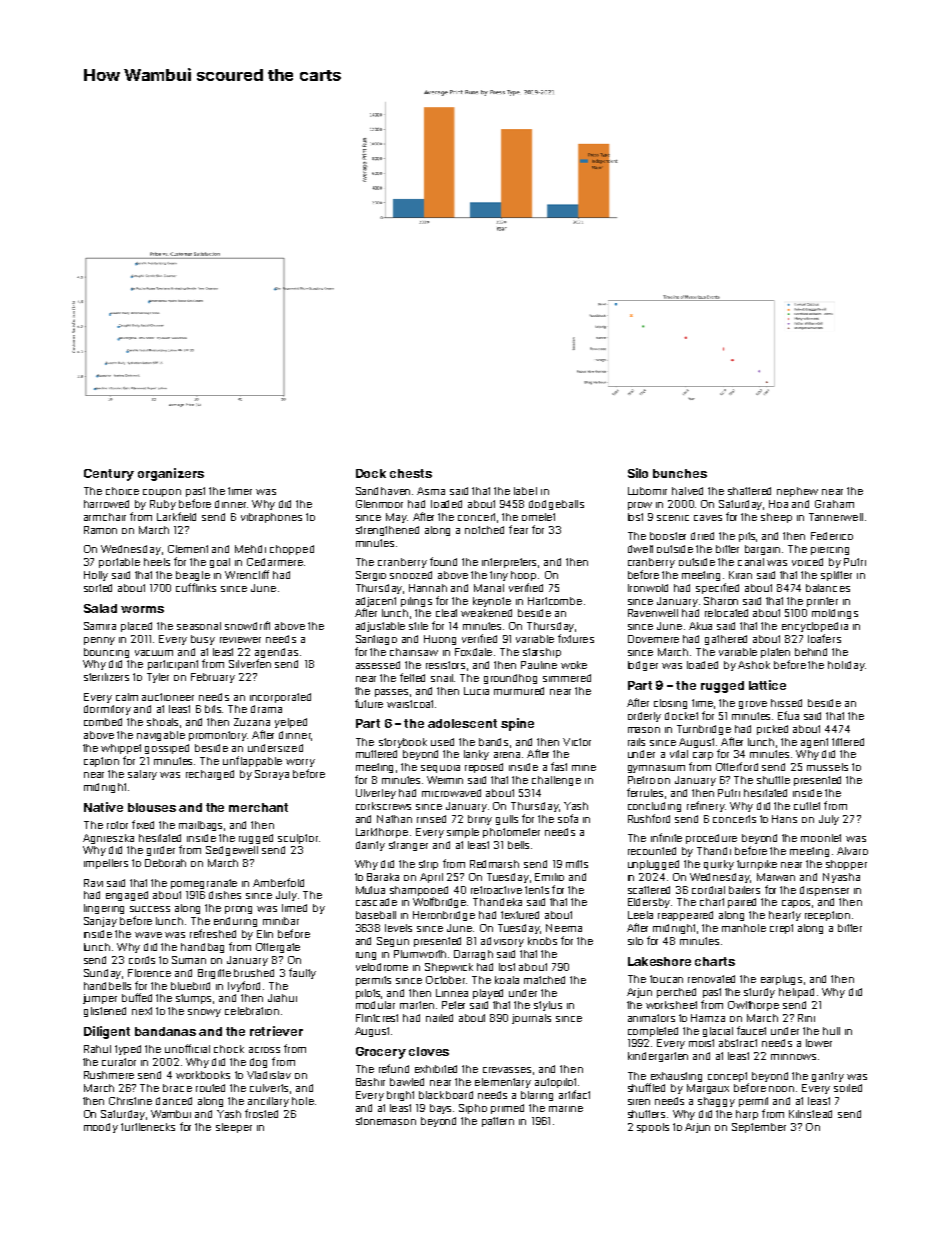 The width and height of the image is (952, 1233). I want to click on chests, so click(411, 473).
